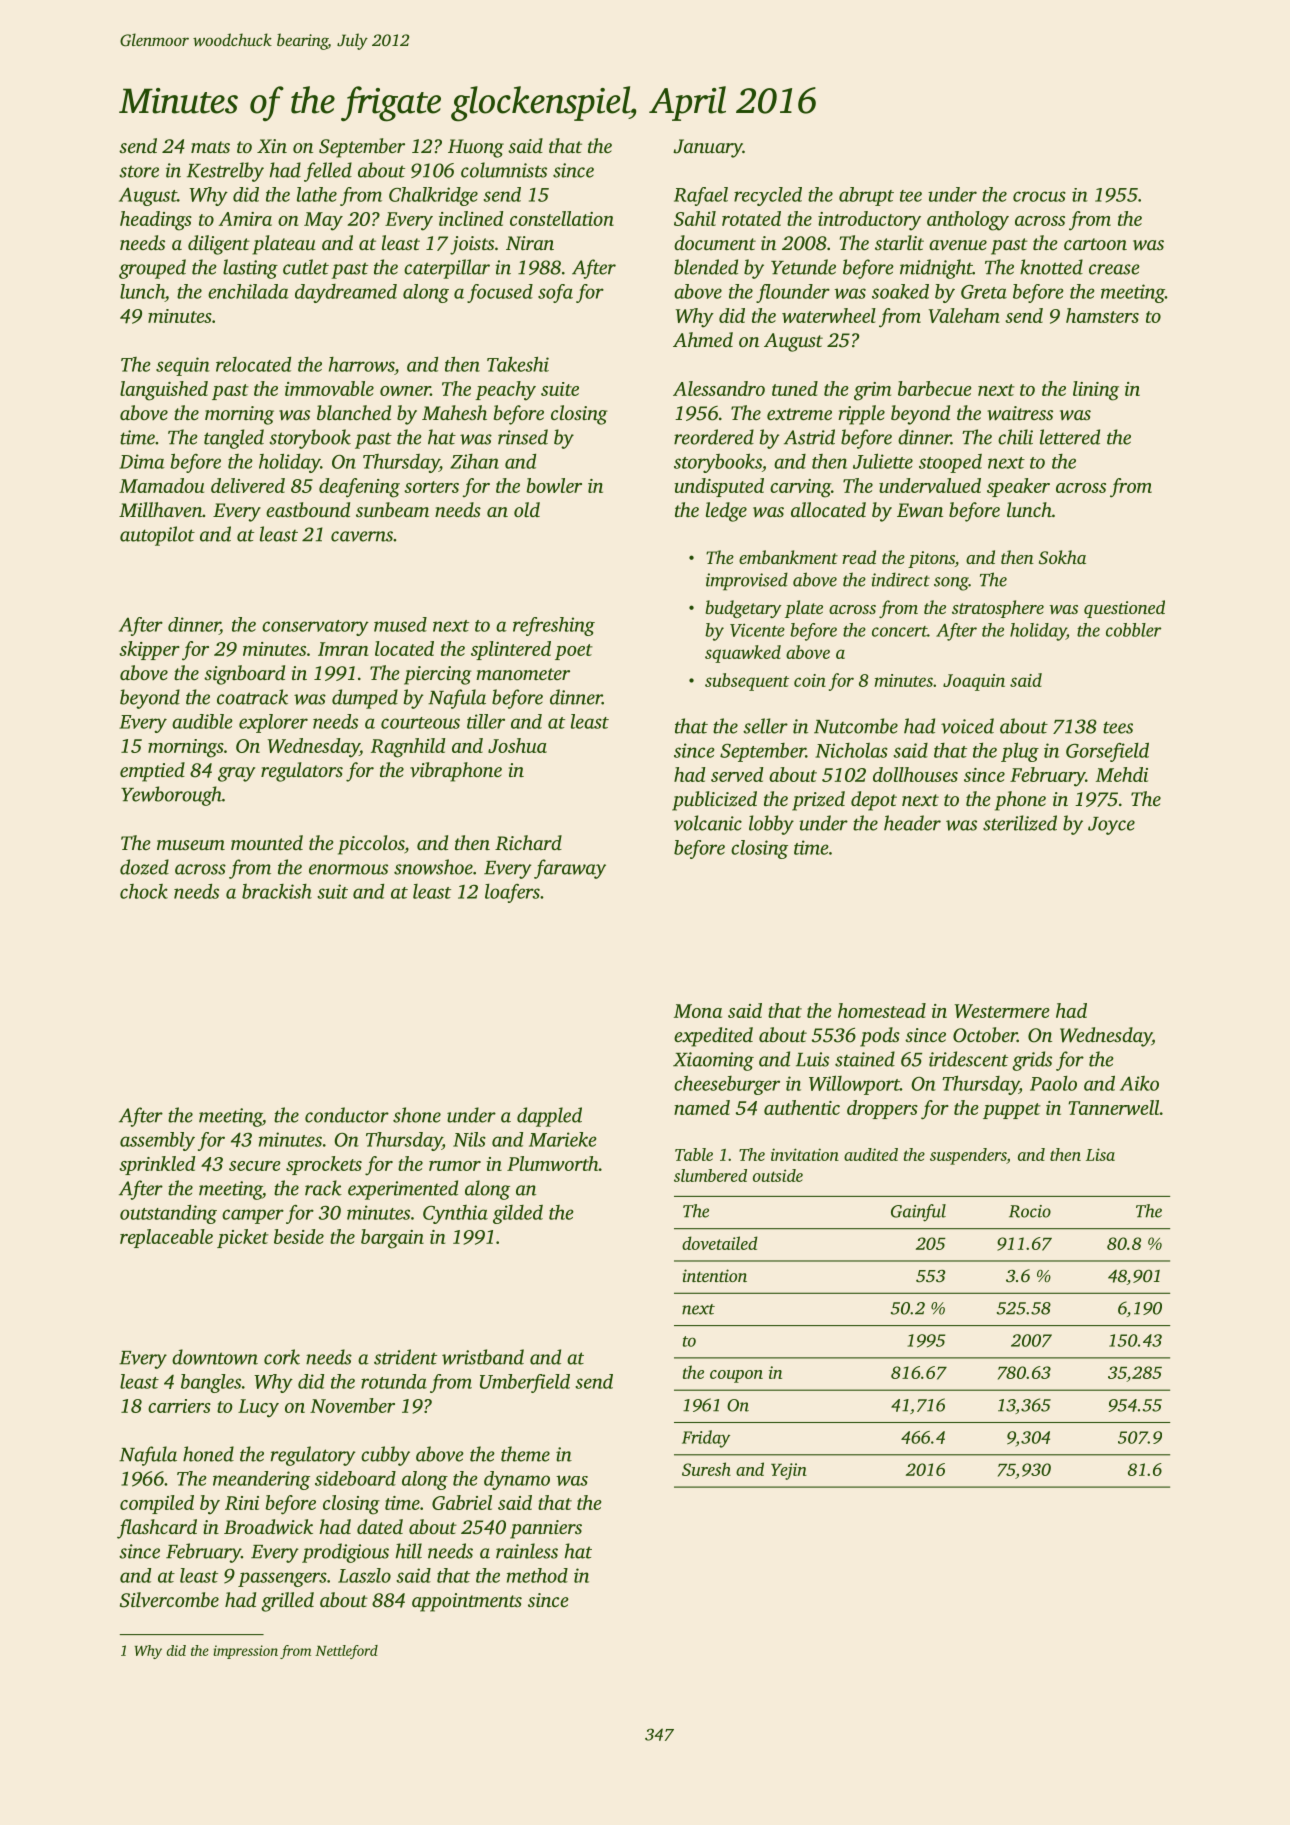  I want to click on hill, so click(409, 1551).
